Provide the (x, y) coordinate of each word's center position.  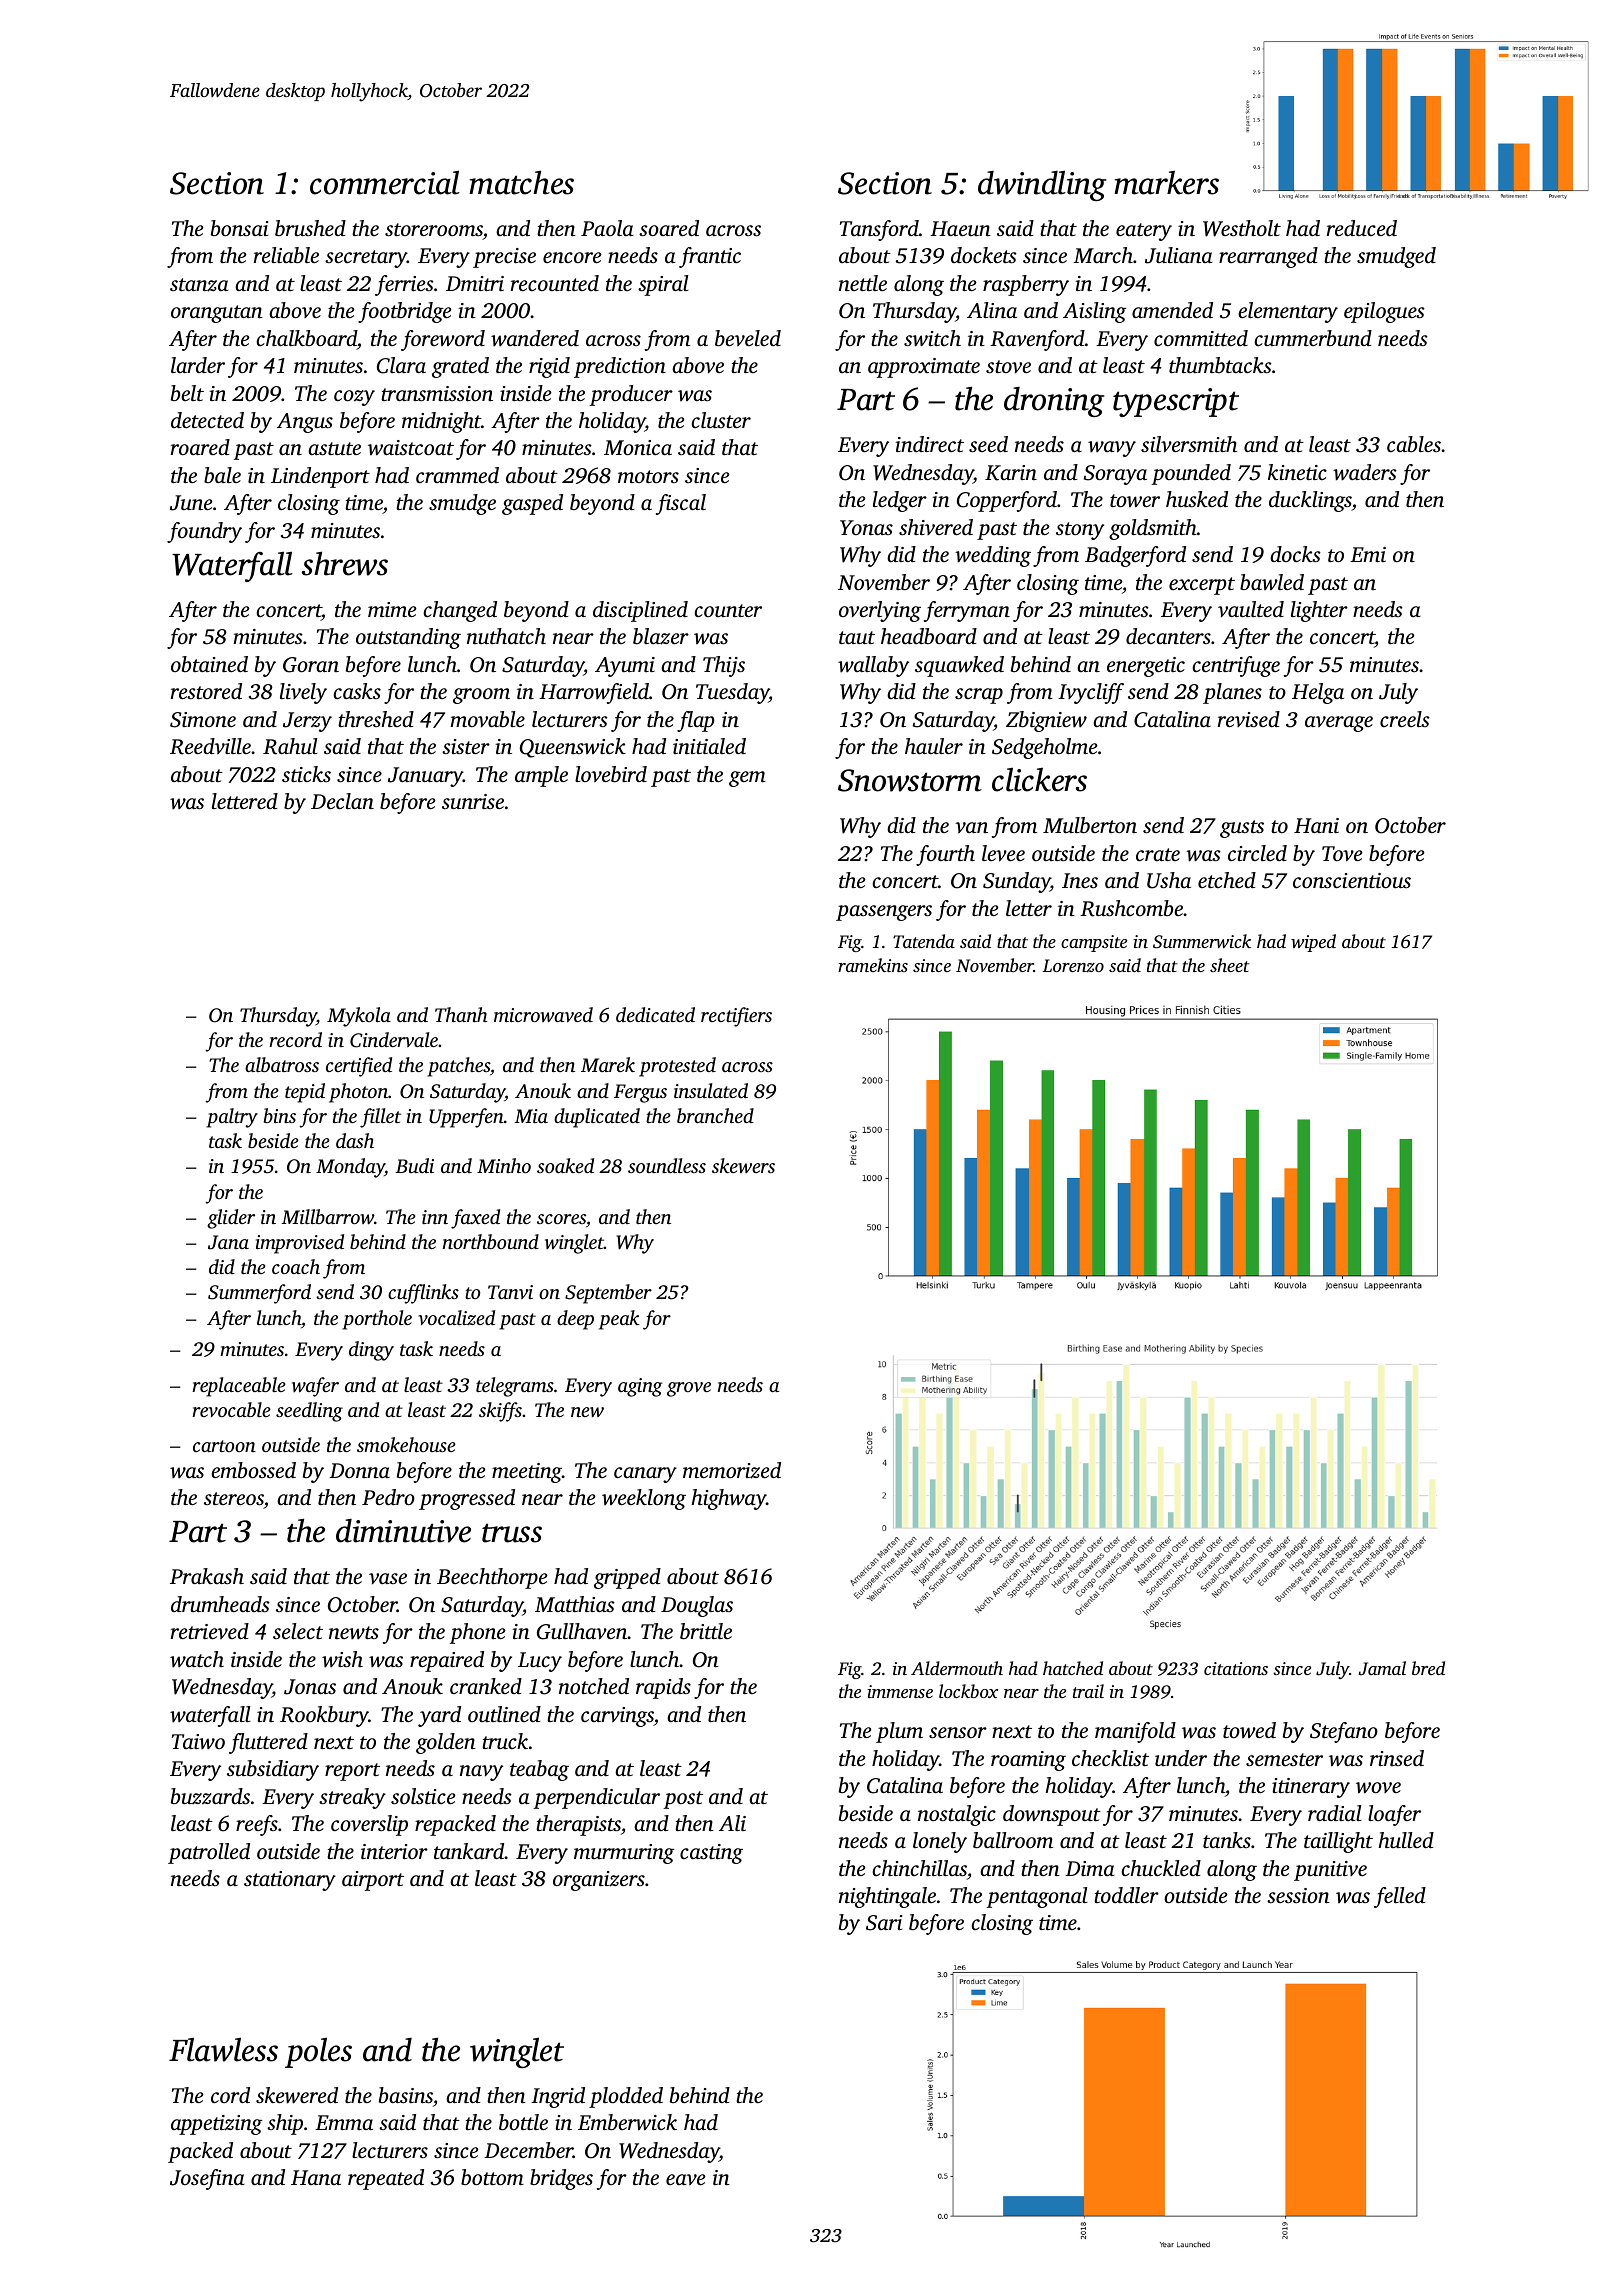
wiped (1313, 943)
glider (231, 1219)
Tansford (879, 230)
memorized (732, 1470)
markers (1166, 182)
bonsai (239, 228)
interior (394, 1851)
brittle (706, 1631)
